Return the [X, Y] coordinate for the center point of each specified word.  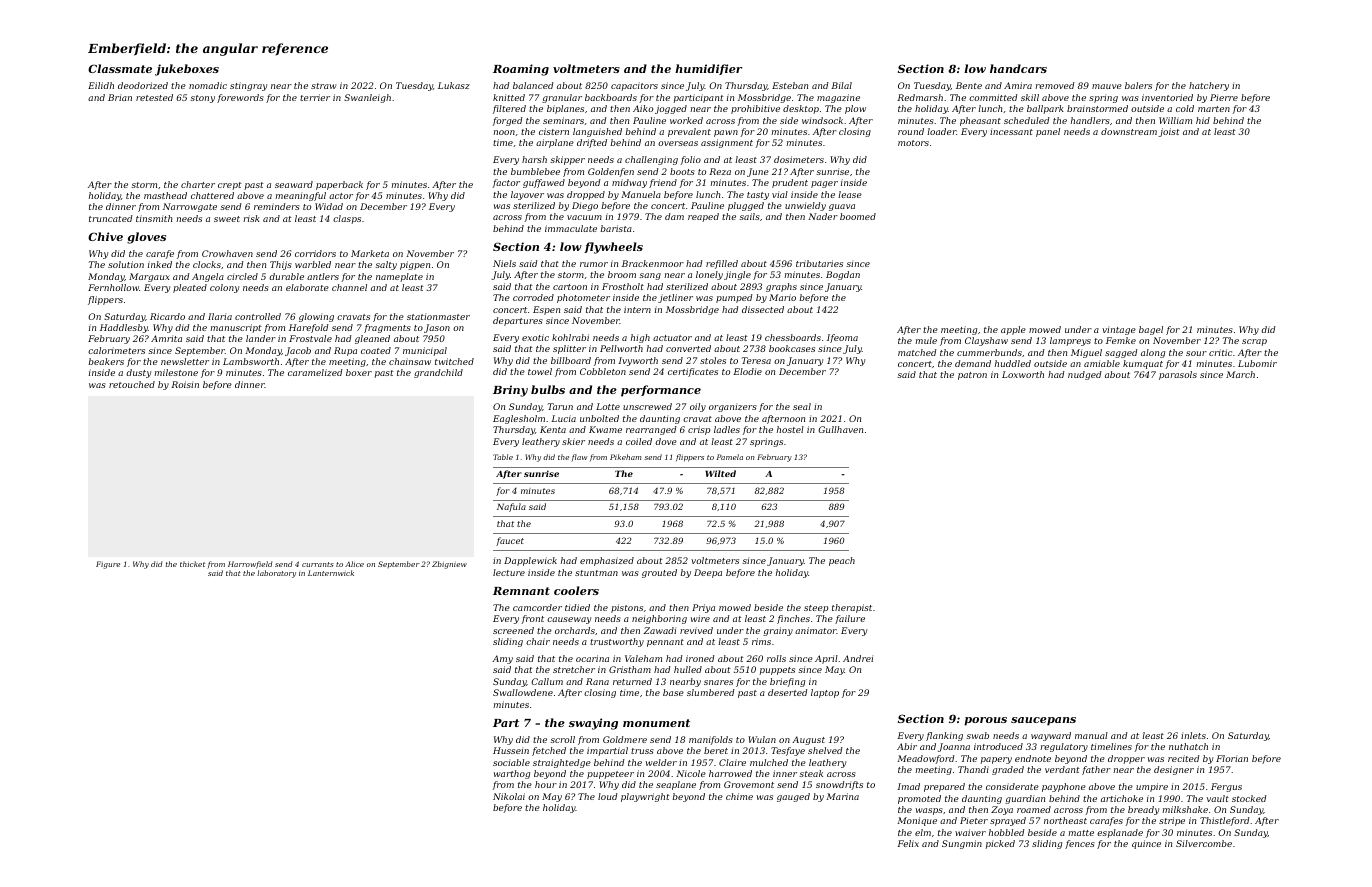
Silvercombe [1204, 843]
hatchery [1209, 86]
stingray [248, 86]
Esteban [790, 85]
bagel [1151, 330]
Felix [908, 843]
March [1240, 374]
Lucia [563, 418]
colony [224, 288]
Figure [108, 565]
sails [749, 216]
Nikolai [509, 796]
